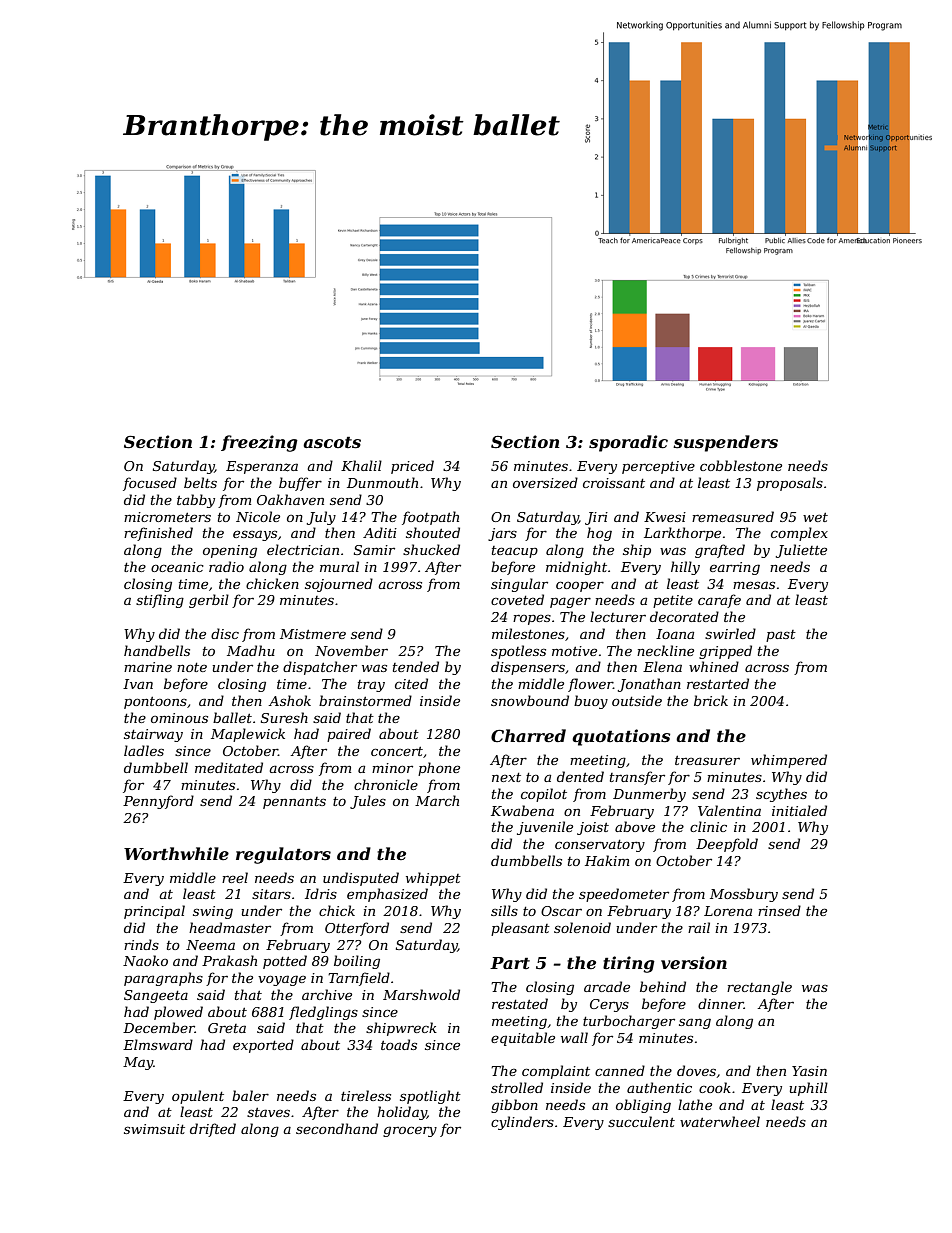 This page has width=952, height=1233. What do you see at coordinates (629, 964) in the page?
I see `tiring` at bounding box center [629, 964].
